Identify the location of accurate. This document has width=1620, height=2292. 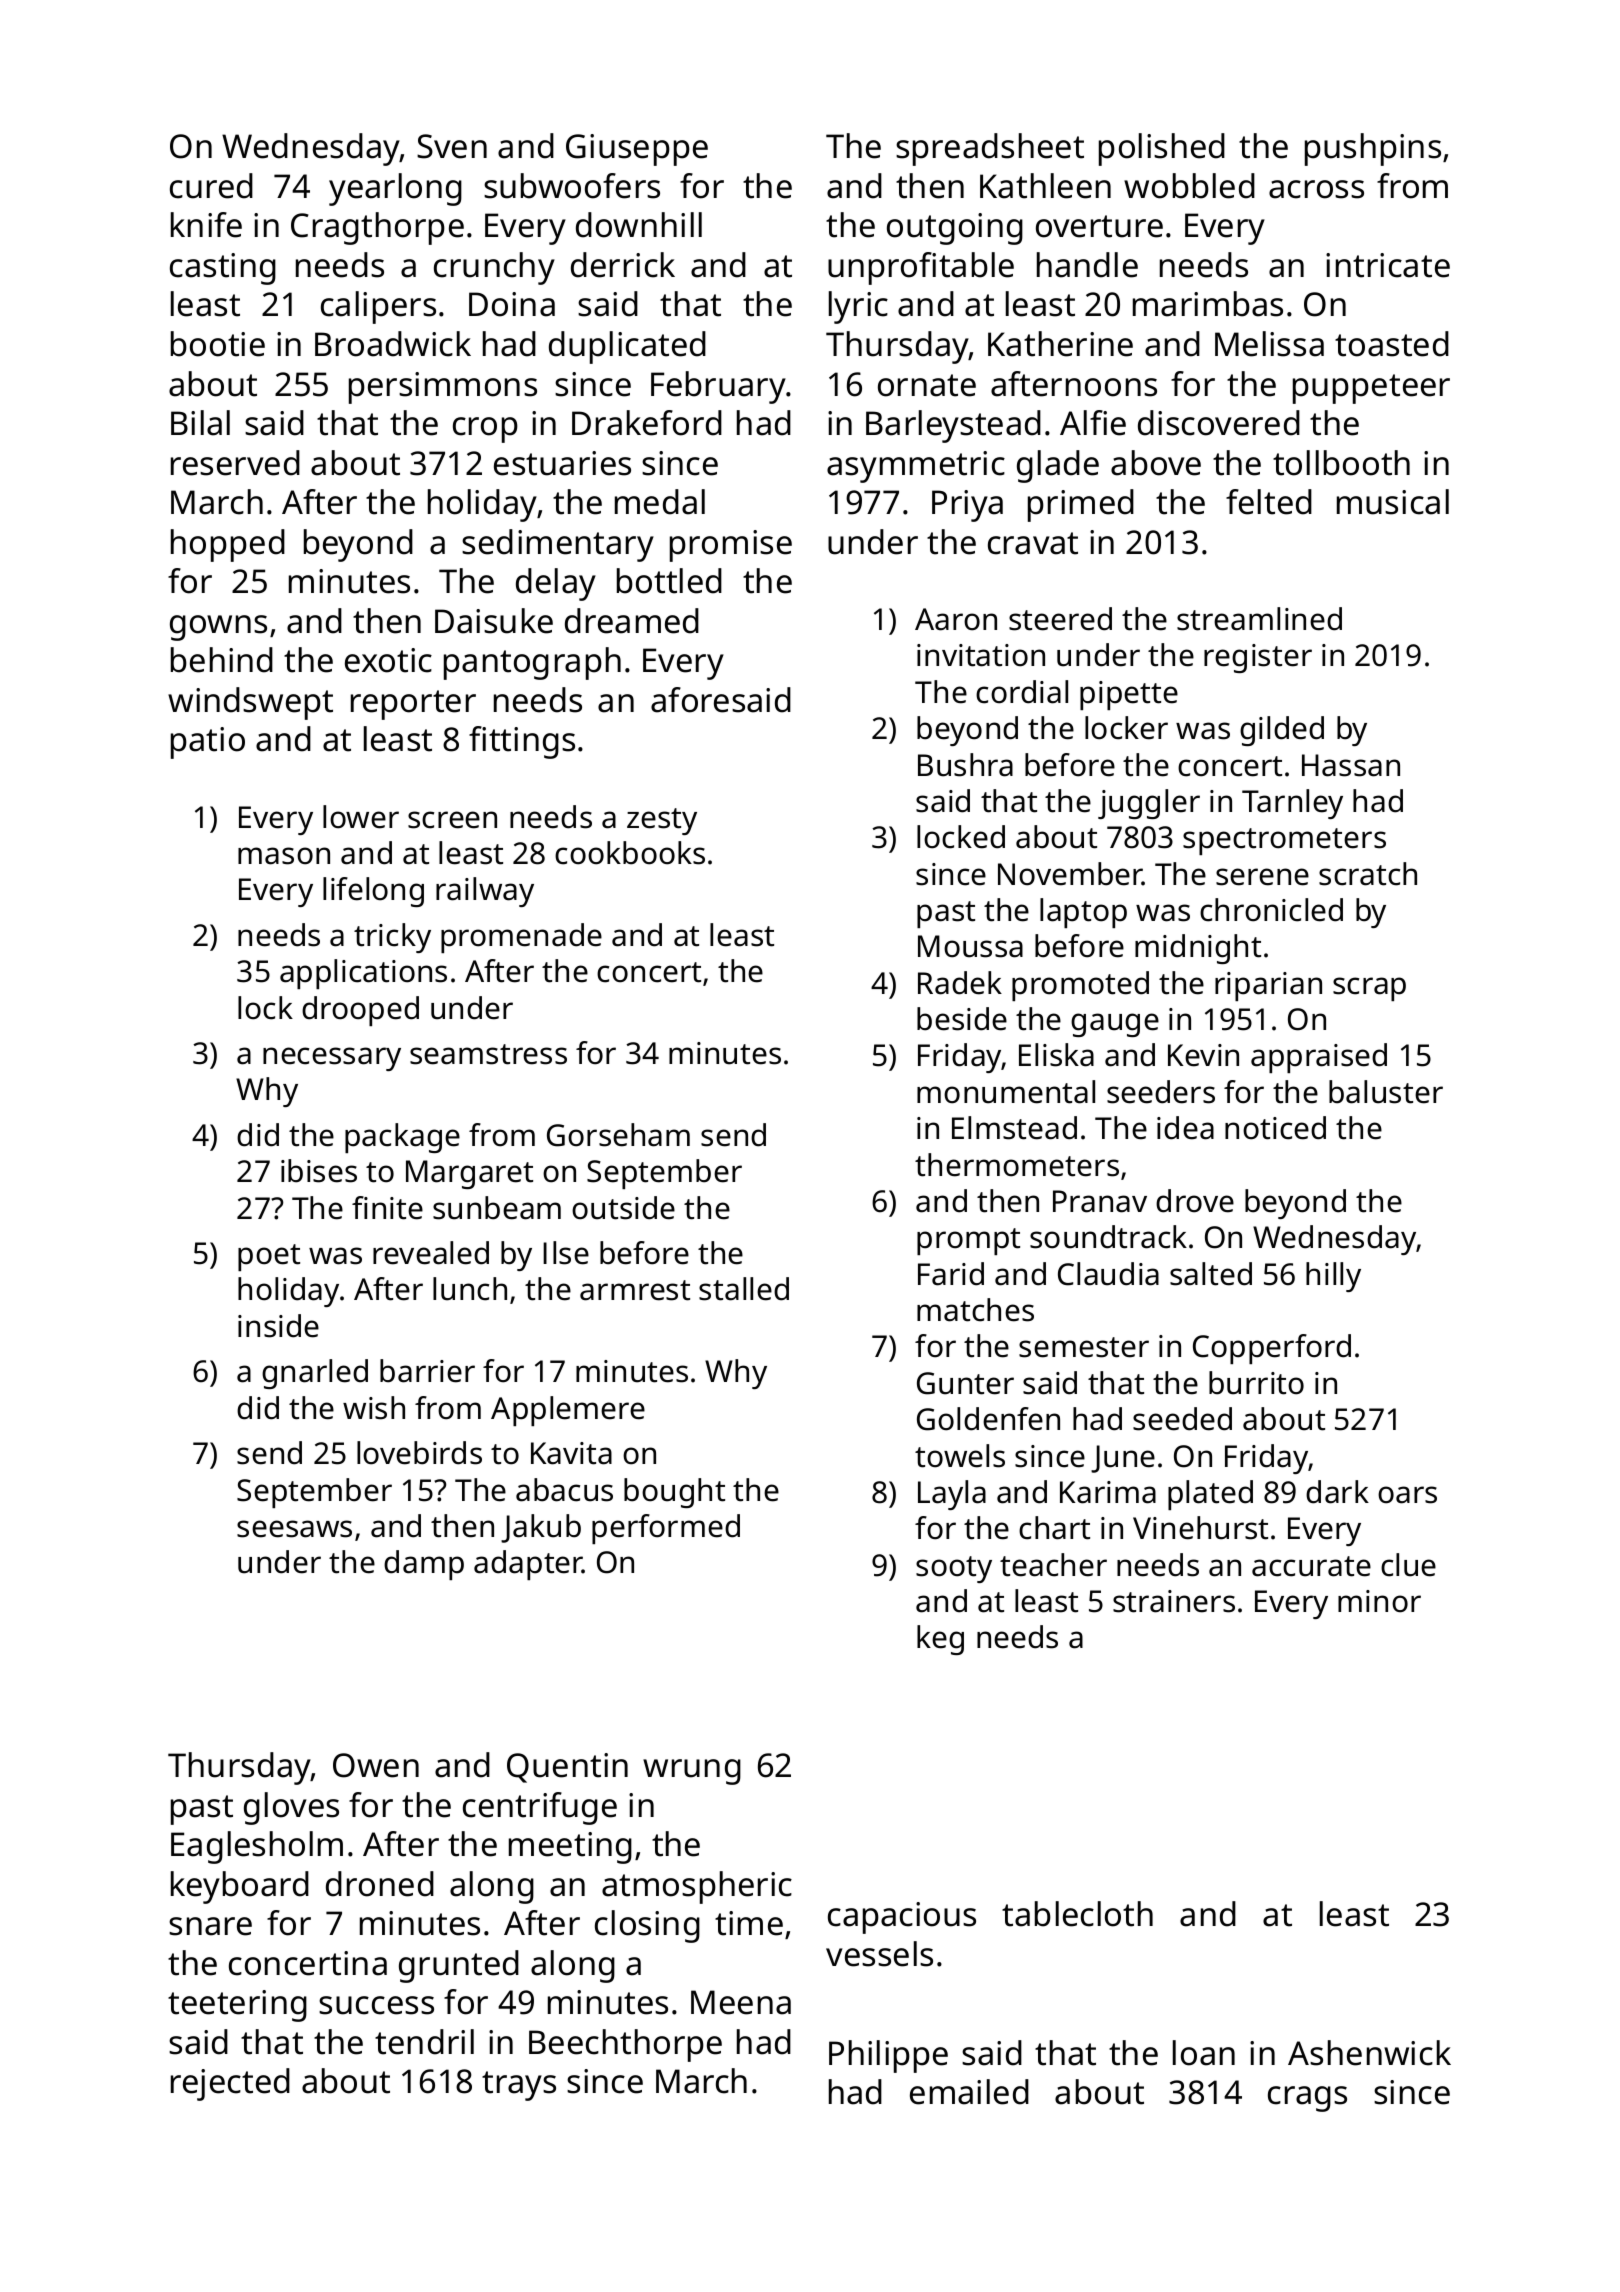
(1311, 1566).
